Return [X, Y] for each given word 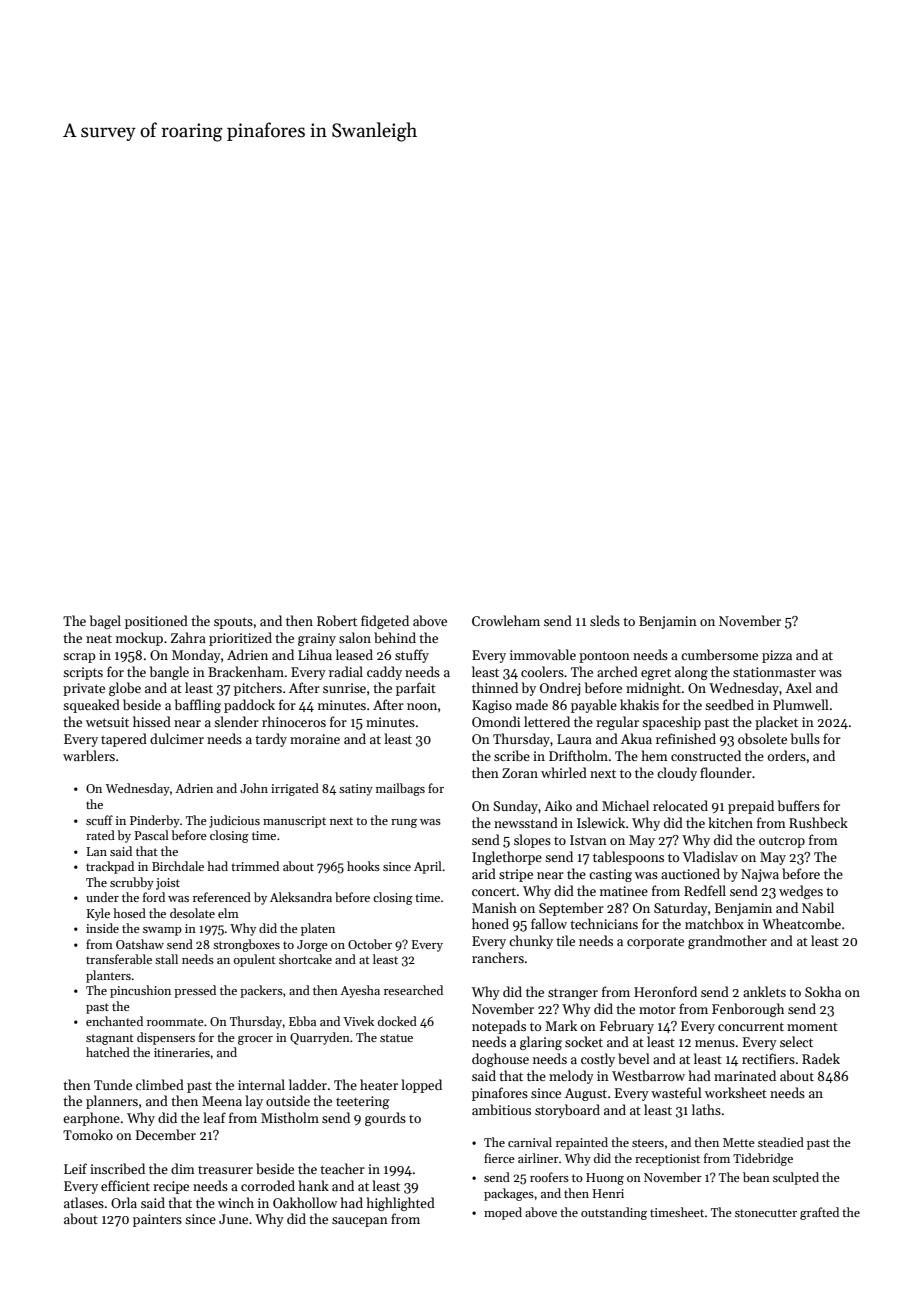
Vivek [358, 1021]
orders [787, 755]
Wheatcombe [801, 923]
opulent [254, 960]
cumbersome [719, 654]
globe [125, 689]
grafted [819, 1213]
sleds [605, 620]
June [233, 1219]
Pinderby [155, 821]
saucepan [360, 1222]
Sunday [515, 807]
